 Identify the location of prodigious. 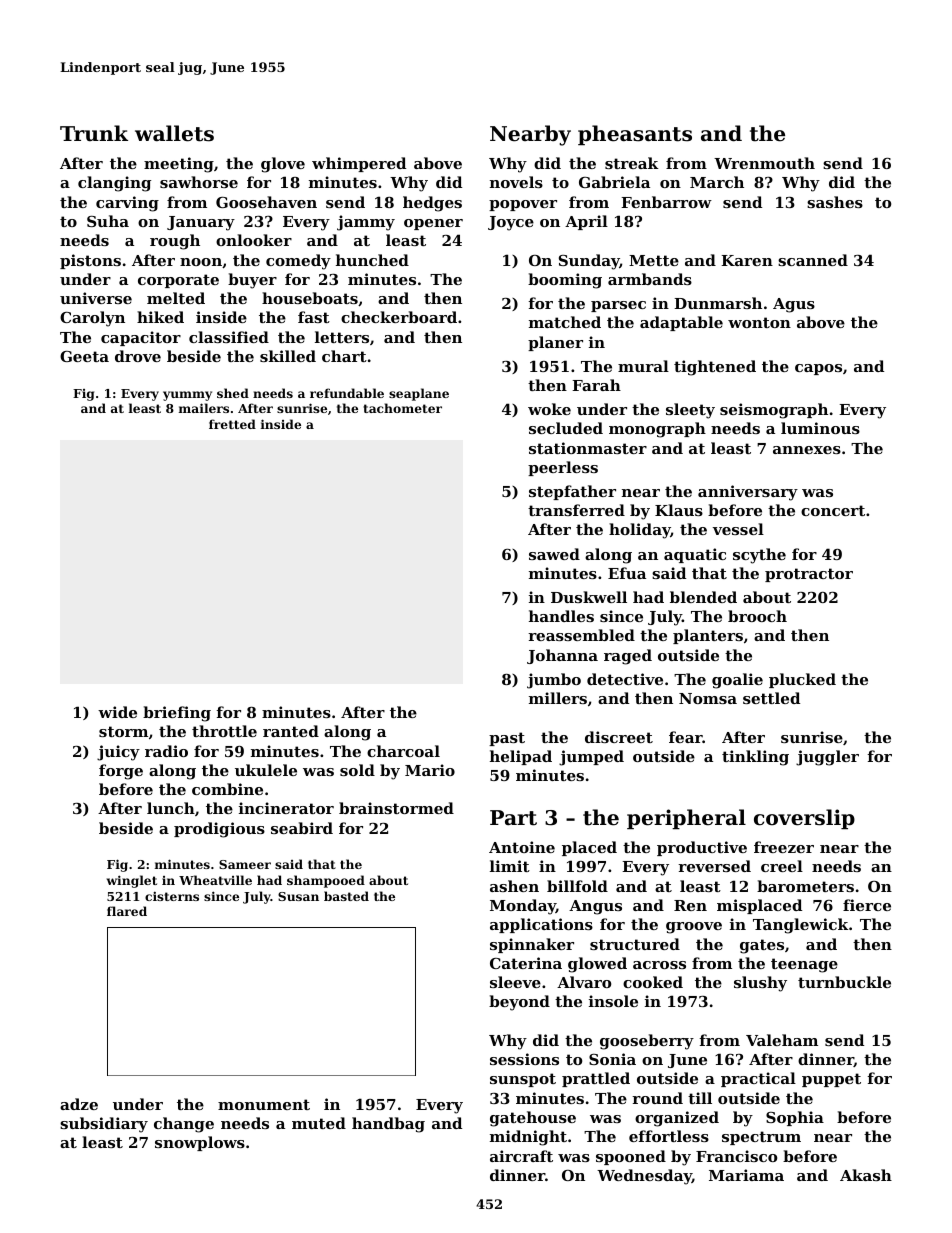
(219, 830).
